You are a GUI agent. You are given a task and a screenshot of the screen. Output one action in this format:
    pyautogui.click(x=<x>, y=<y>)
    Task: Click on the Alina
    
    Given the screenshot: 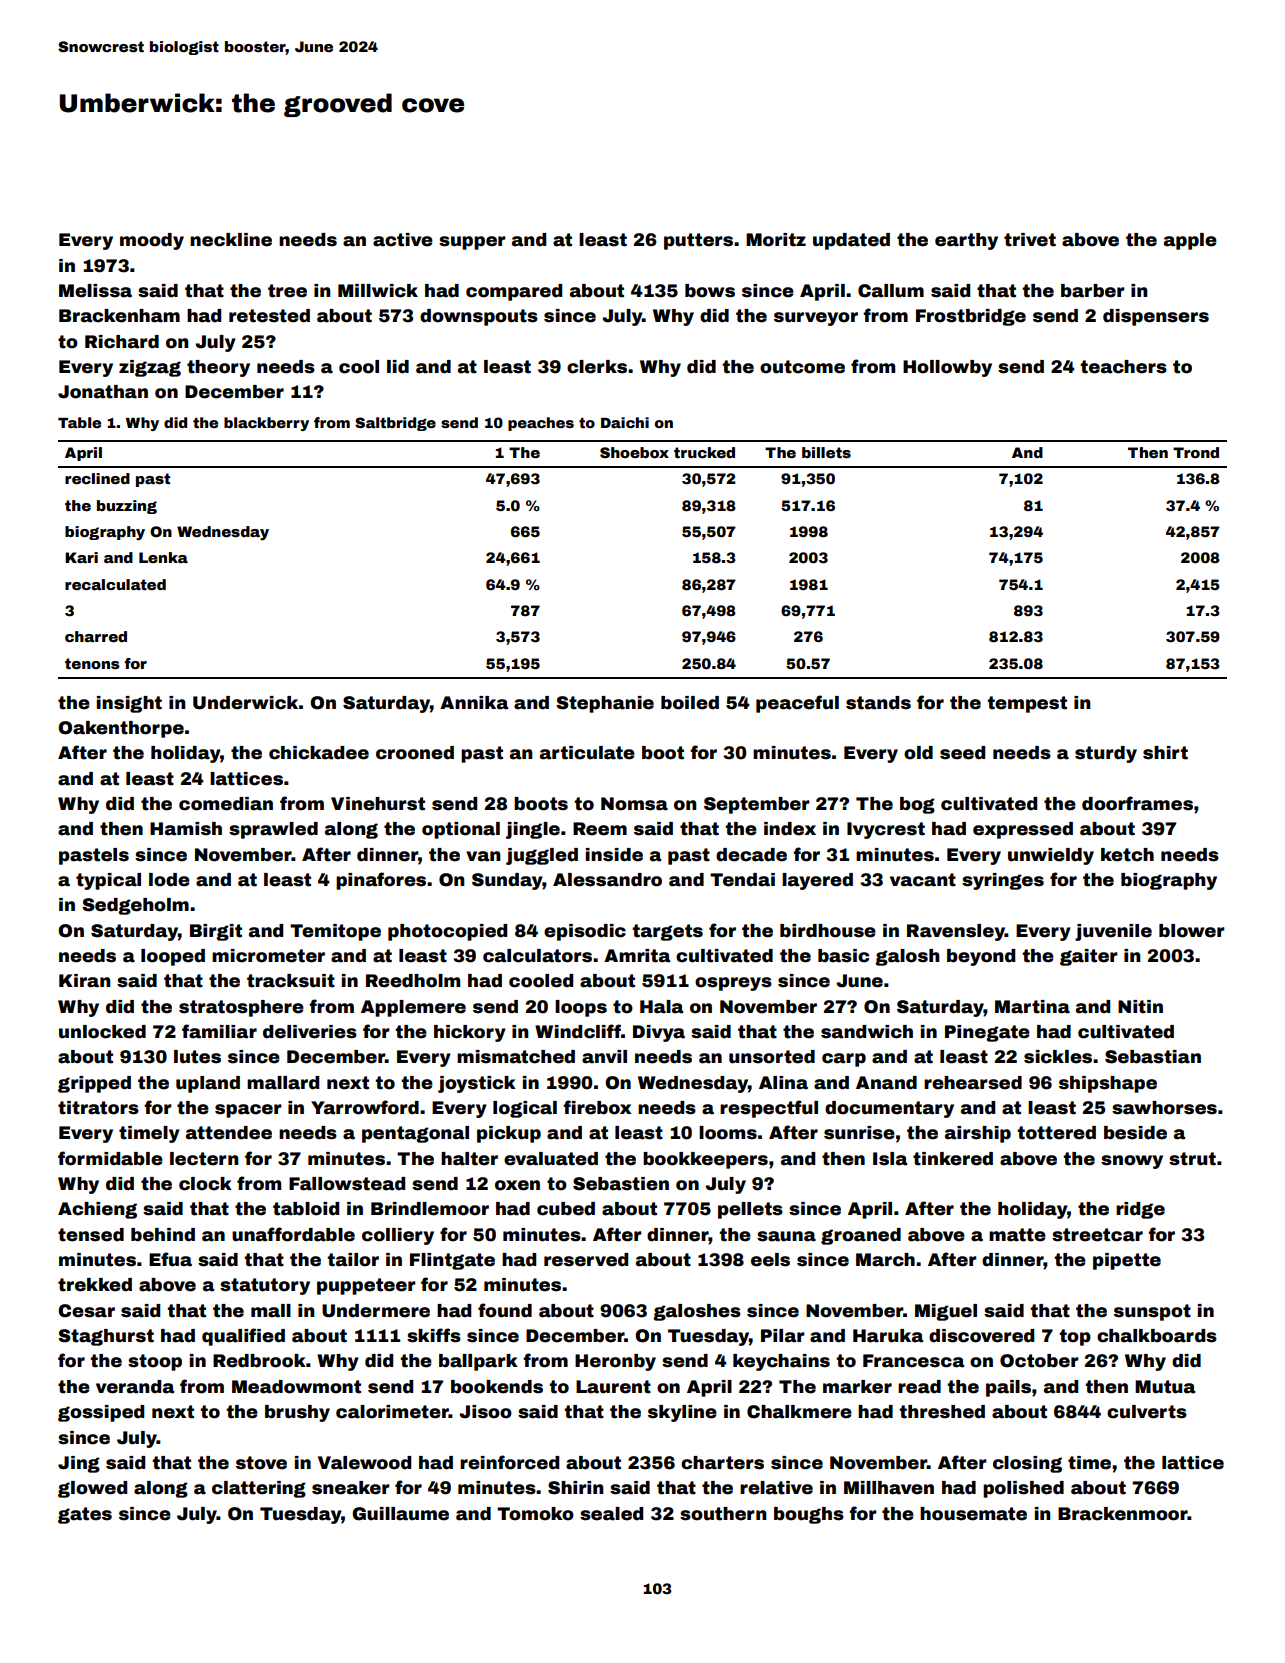 What is the action you would take?
    pyautogui.click(x=783, y=1083)
